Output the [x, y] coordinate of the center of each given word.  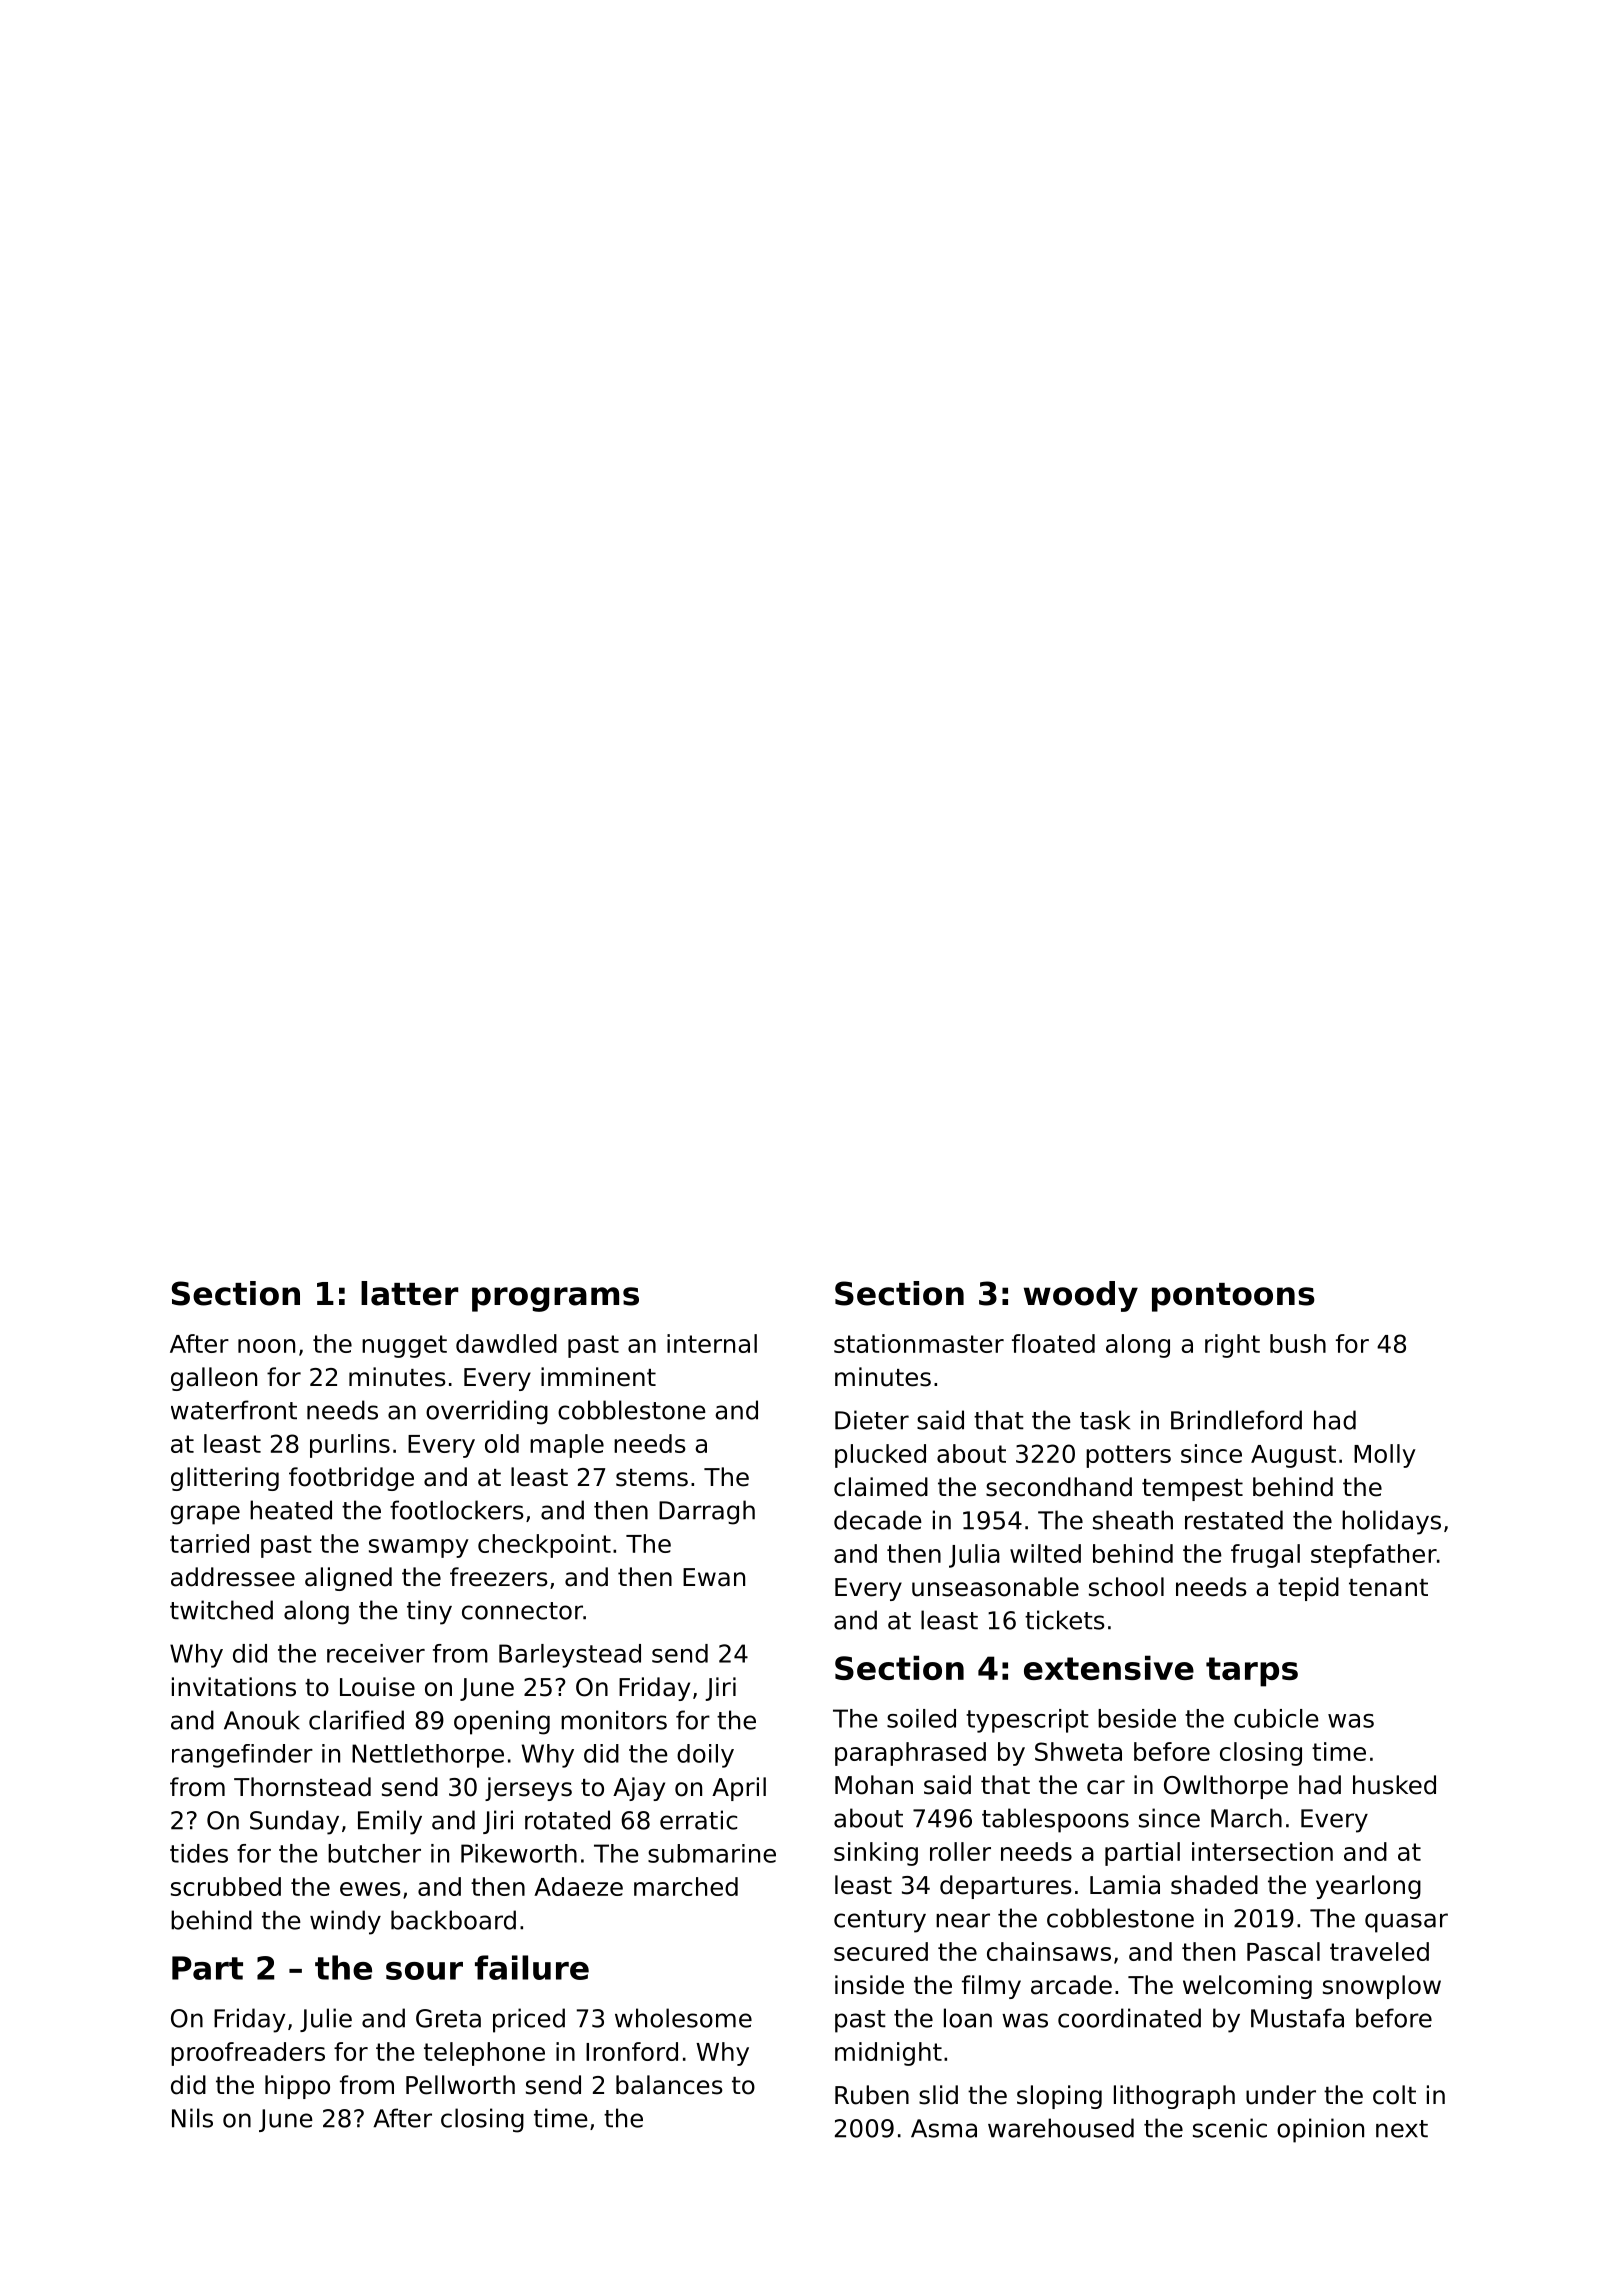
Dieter [872, 1420]
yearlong [1368, 1887]
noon [266, 1346]
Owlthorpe [1226, 1787]
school [1126, 1587]
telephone [484, 2054]
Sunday [294, 1822]
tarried [209, 1543]
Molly [1385, 1456]
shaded [1214, 1885]
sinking [876, 1854]
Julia [974, 1556]
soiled [921, 1718]
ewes [370, 1889]
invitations [234, 1687]
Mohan [874, 1785]
